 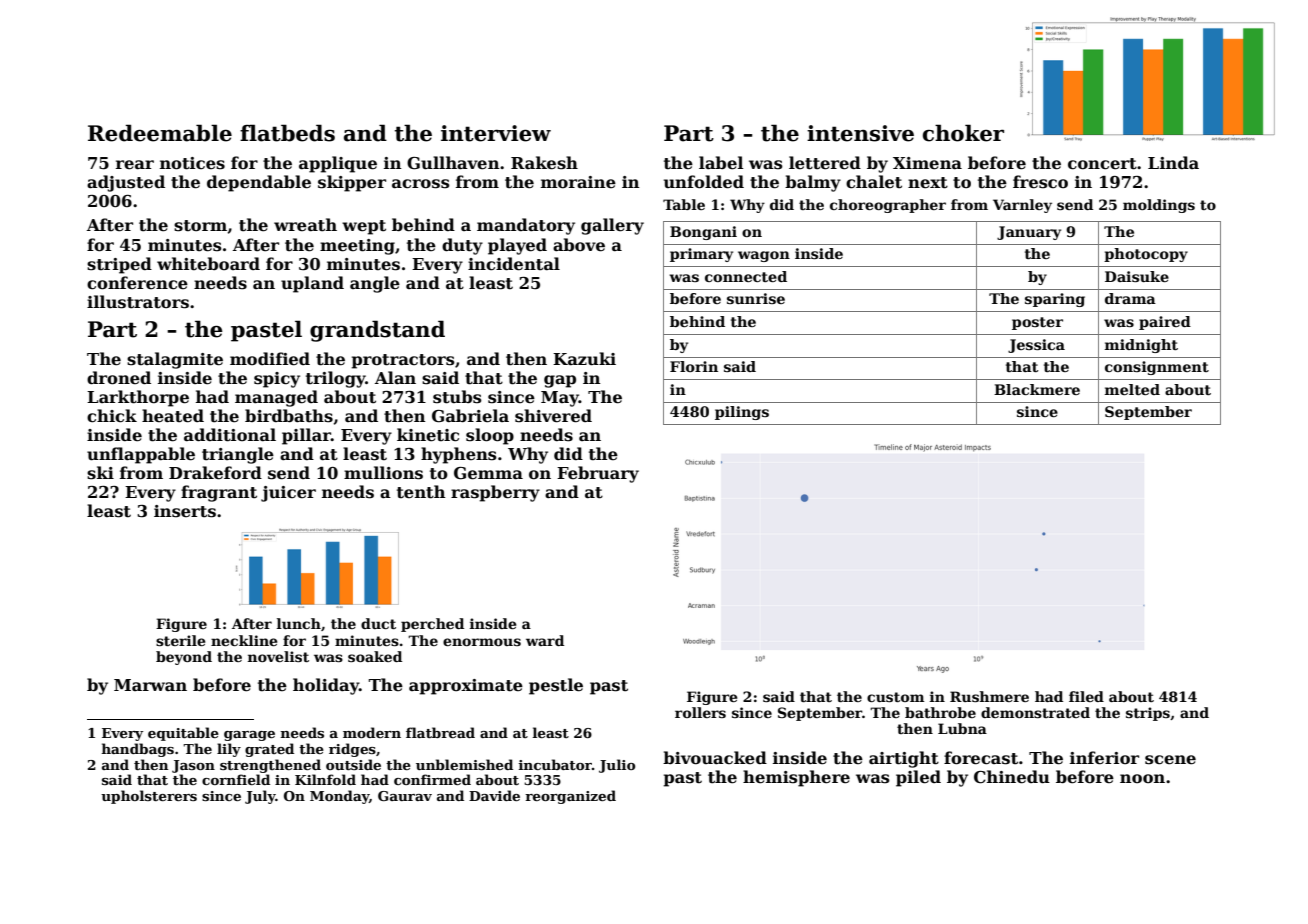 I want to click on sparing, so click(x=1055, y=300).
